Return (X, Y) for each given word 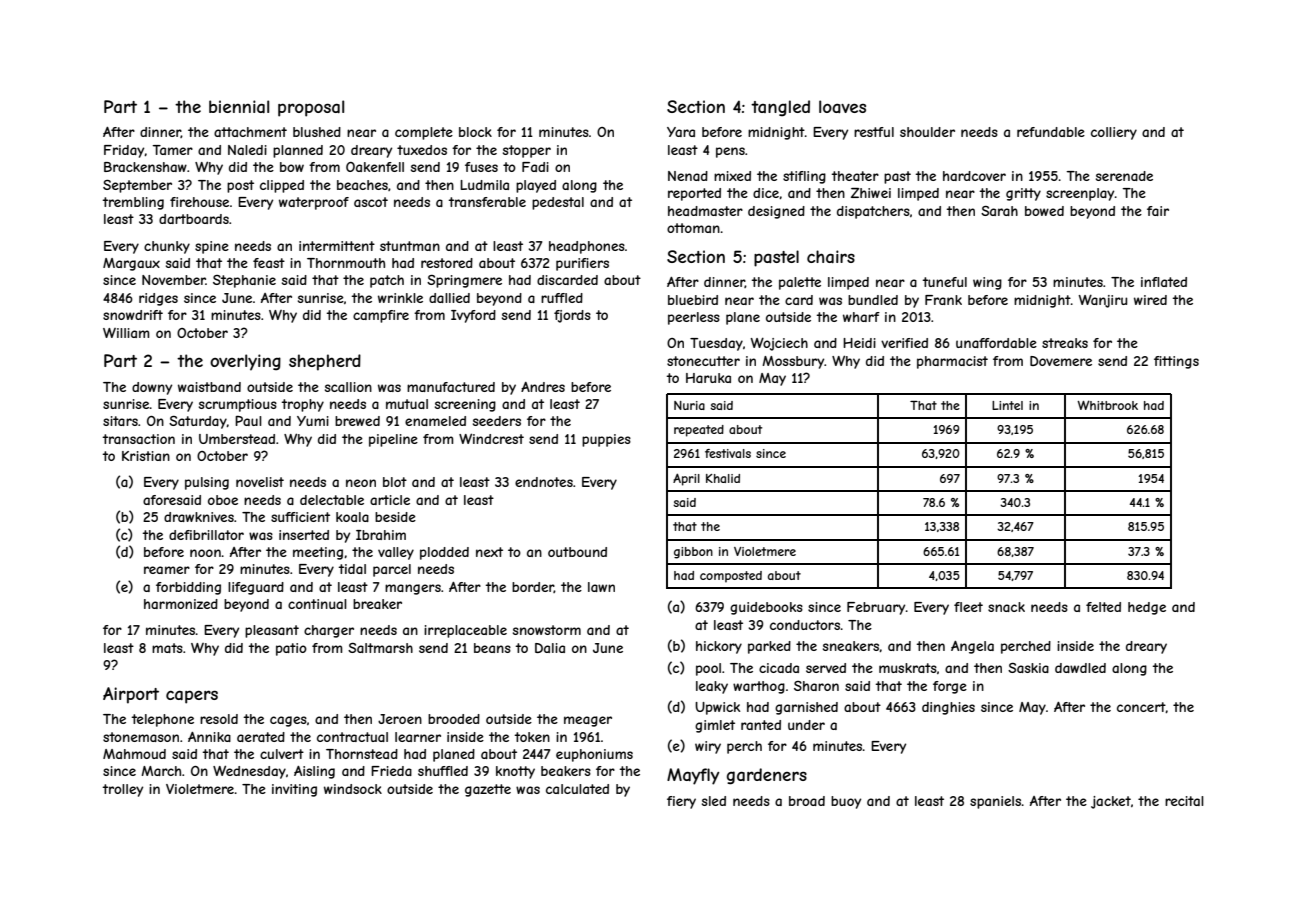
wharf (861, 317)
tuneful (944, 282)
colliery (1114, 133)
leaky (712, 687)
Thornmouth (346, 263)
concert (1141, 707)
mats (167, 648)
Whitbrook (1107, 405)
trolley (122, 790)
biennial (239, 106)
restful (874, 132)
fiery (681, 802)
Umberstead (237, 439)
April (686, 479)
